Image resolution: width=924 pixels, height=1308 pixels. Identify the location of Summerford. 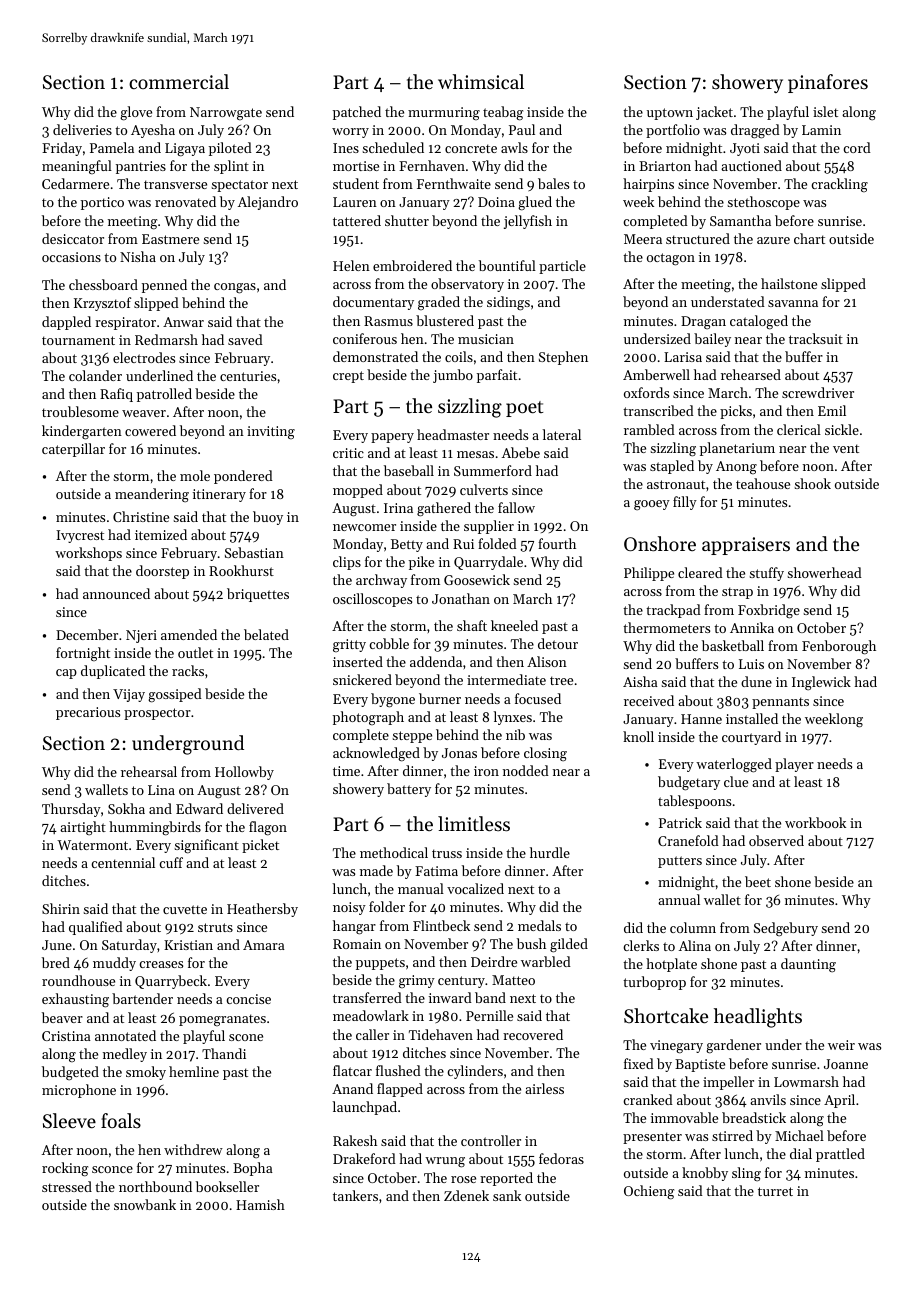
(493, 470).
